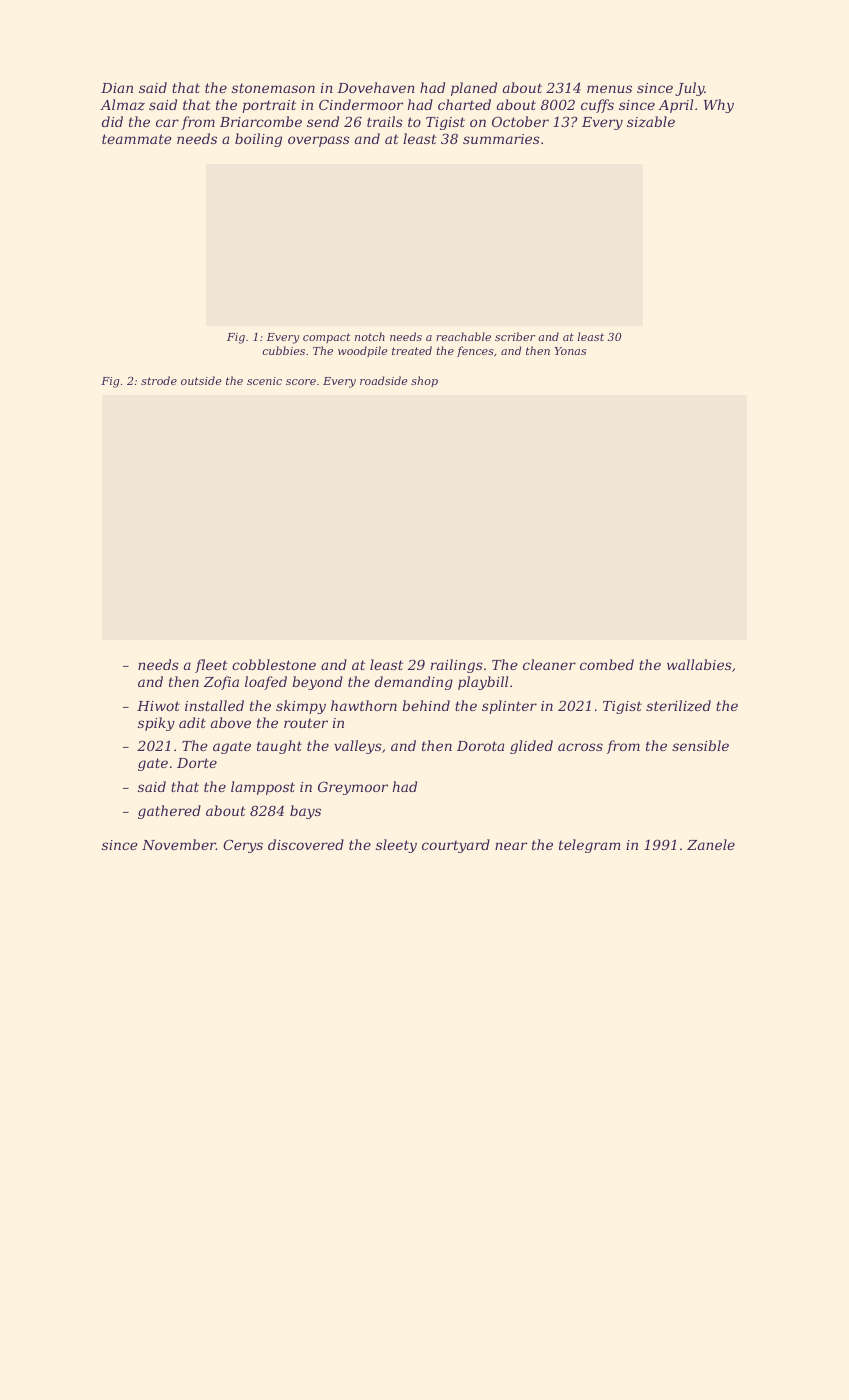 The width and height of the screenshot is (849, 1400). I want to click on sizable, so click(651, 122).
